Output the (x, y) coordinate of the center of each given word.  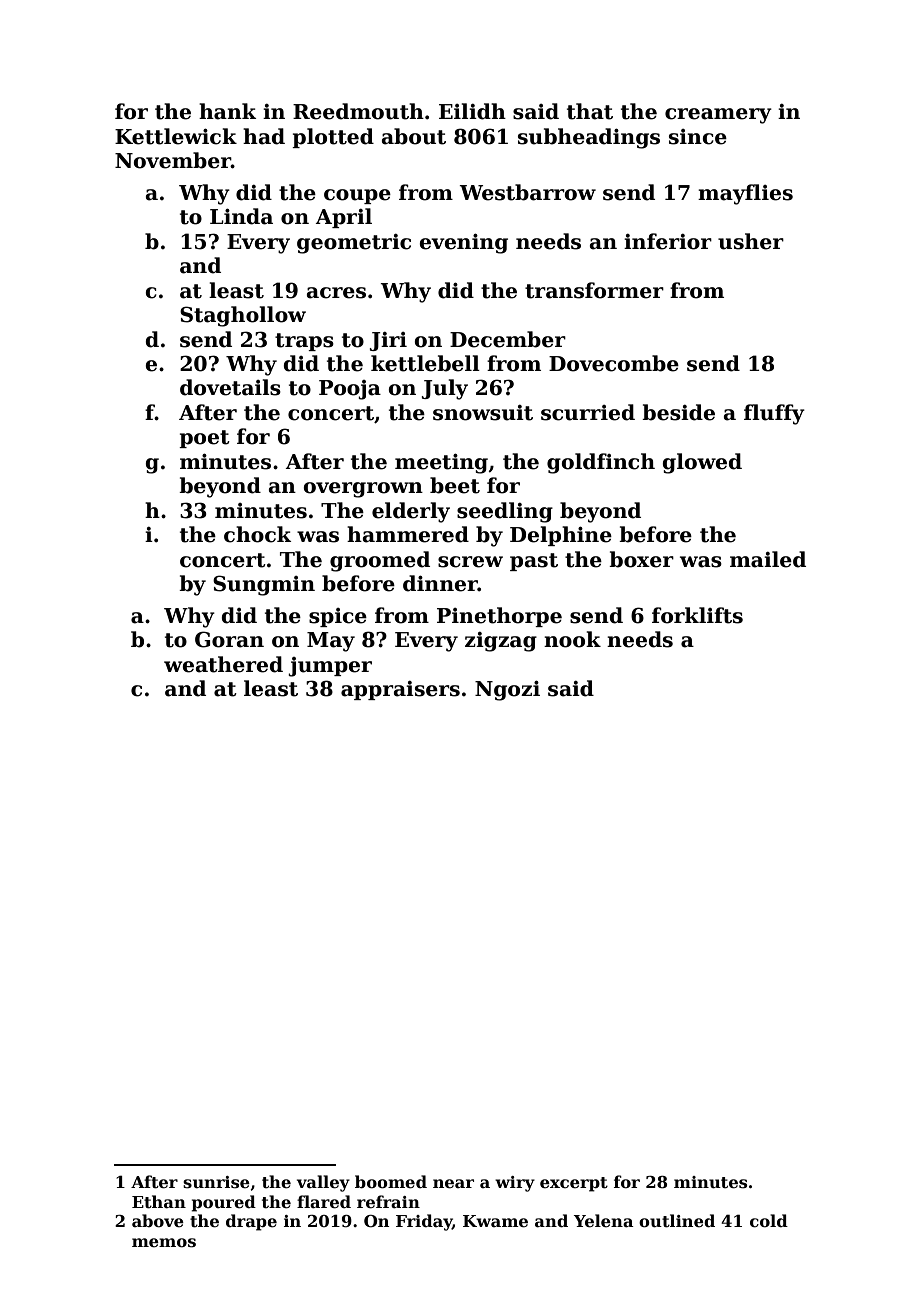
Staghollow (243, 316)
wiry (515, 1184)
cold (769, 1221)
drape (251, 1222)
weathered (223, 664)
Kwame (495, 1221)
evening (463, 244)
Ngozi (507, 691)
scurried (588, 412)
